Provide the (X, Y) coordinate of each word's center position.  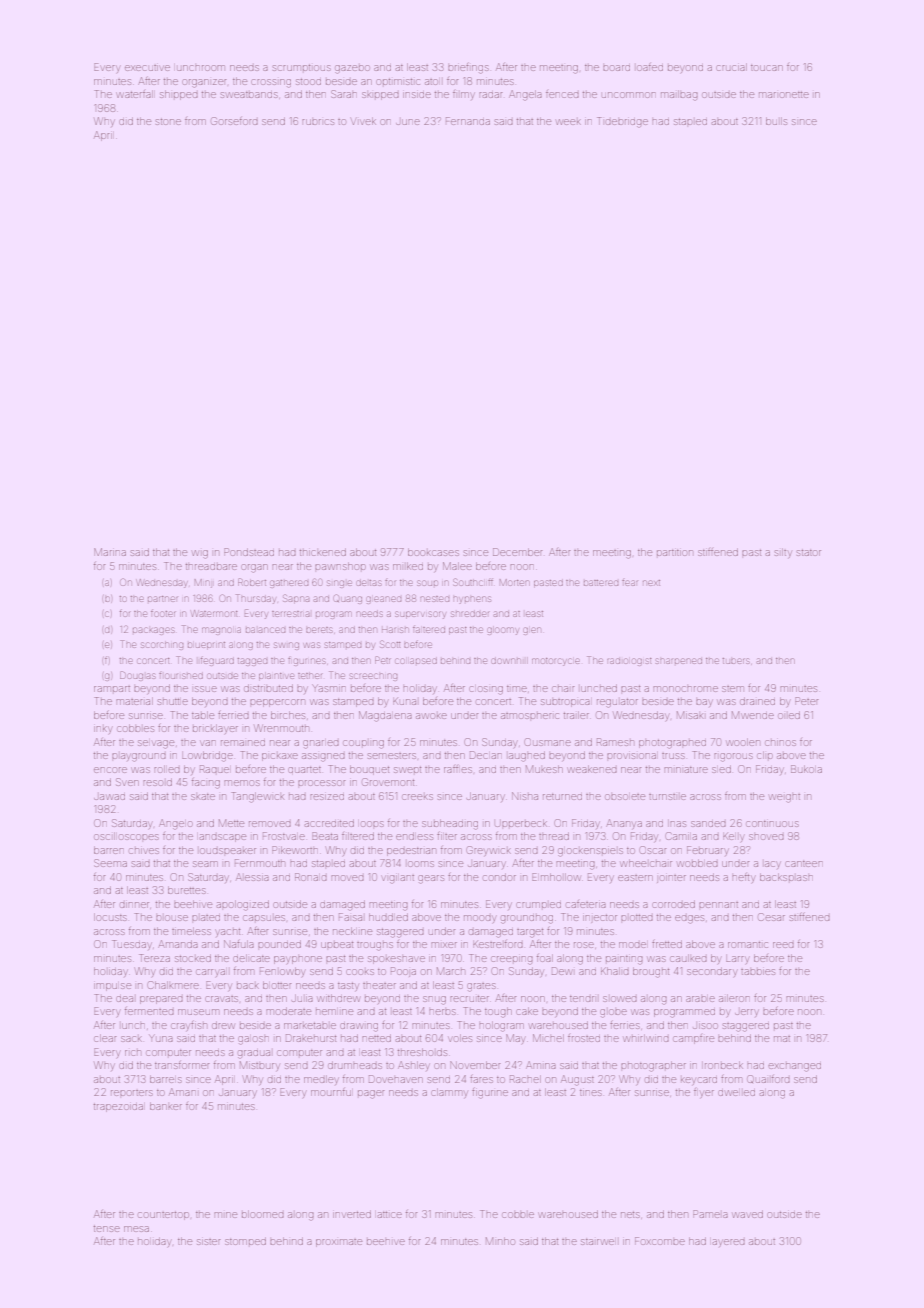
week (569, 122)
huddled (388, 917)
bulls (776, 121)
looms (421, 864)
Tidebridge (622, 122)
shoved (766, 837)
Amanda (178, 944)
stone (168, 122)
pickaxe (280, 757)
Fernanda (468, 121)
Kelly (733, 838)
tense (107, 1229)
